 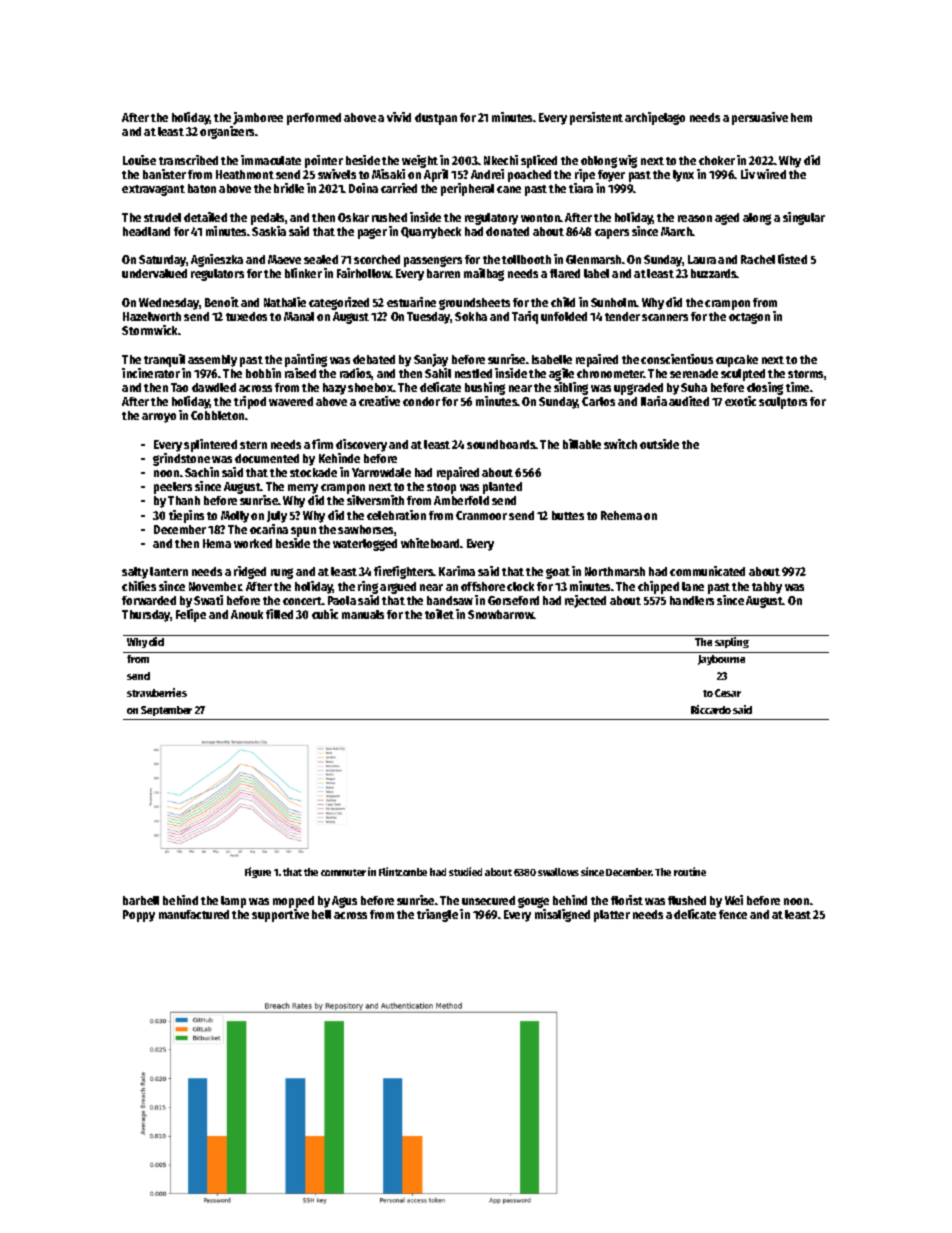 What do you see at coordinates (465, 871) in the screenshot?
I see `studied` at bounding box center [465, 871].
